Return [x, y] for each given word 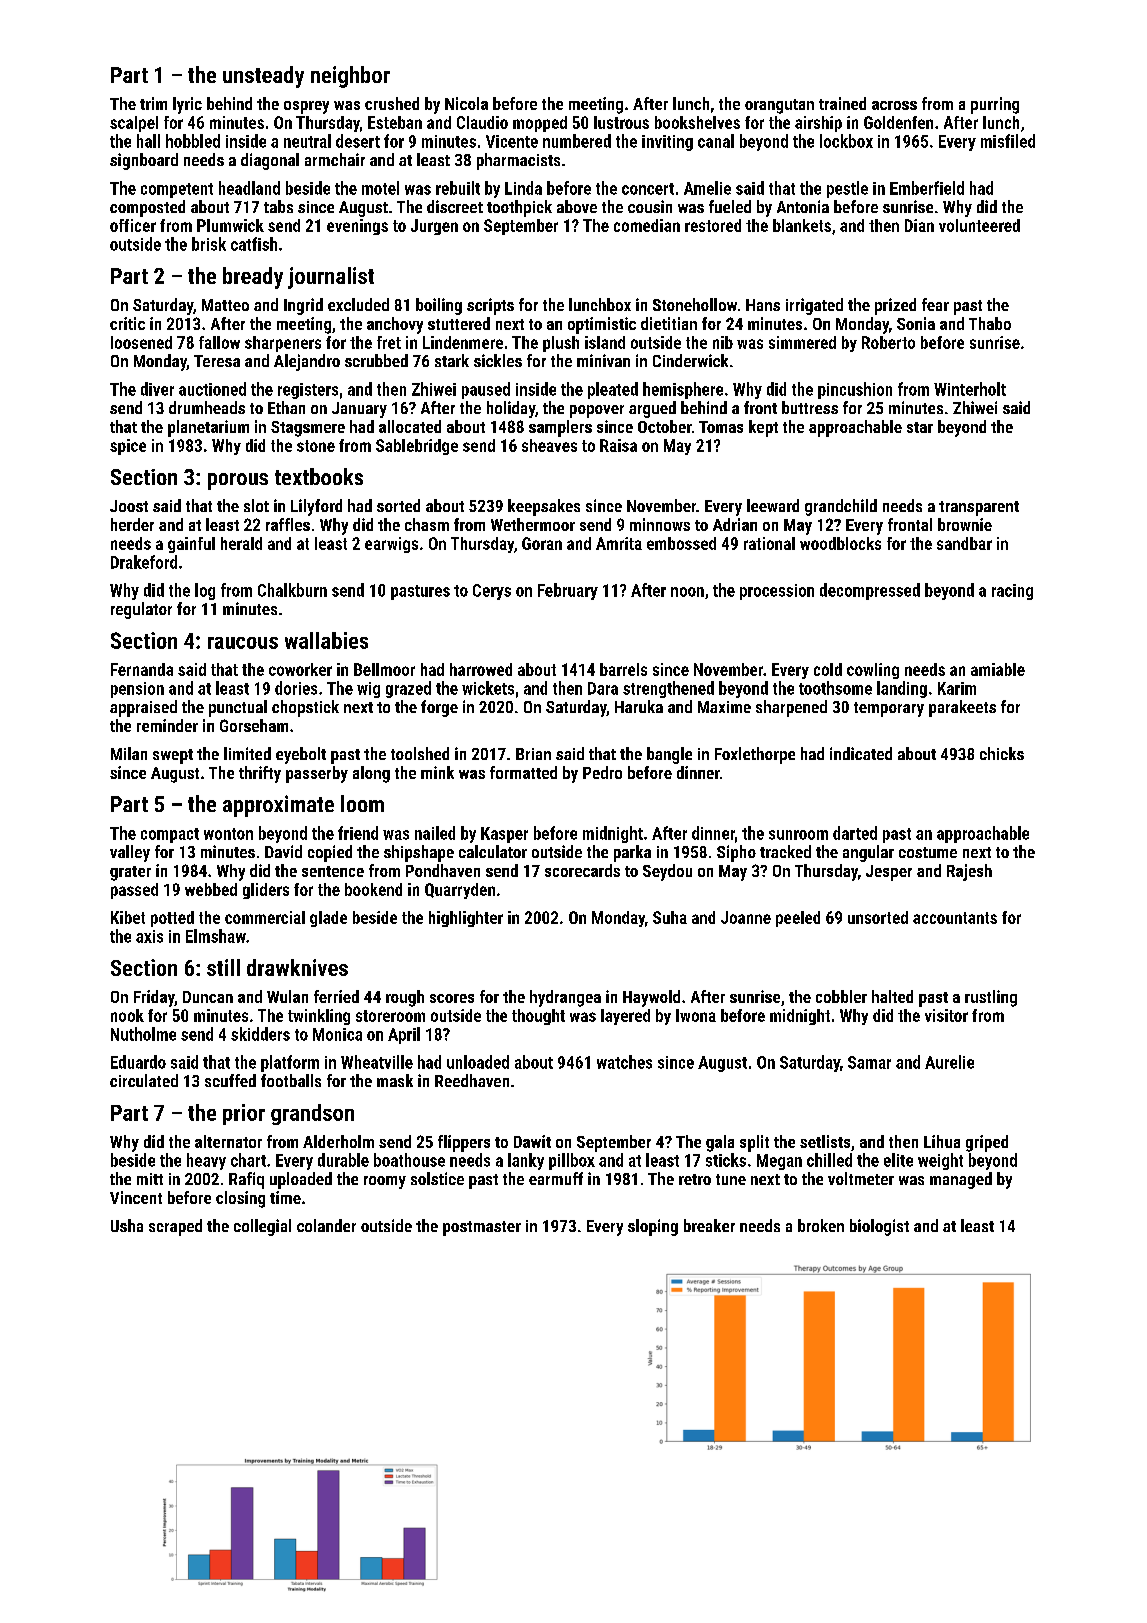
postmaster [482, 1228]
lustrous [621, 122]
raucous [243, 643]
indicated [861, 753]
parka [632, 853]
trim [153, 103]
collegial [262, 1227]
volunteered [979, 225]
